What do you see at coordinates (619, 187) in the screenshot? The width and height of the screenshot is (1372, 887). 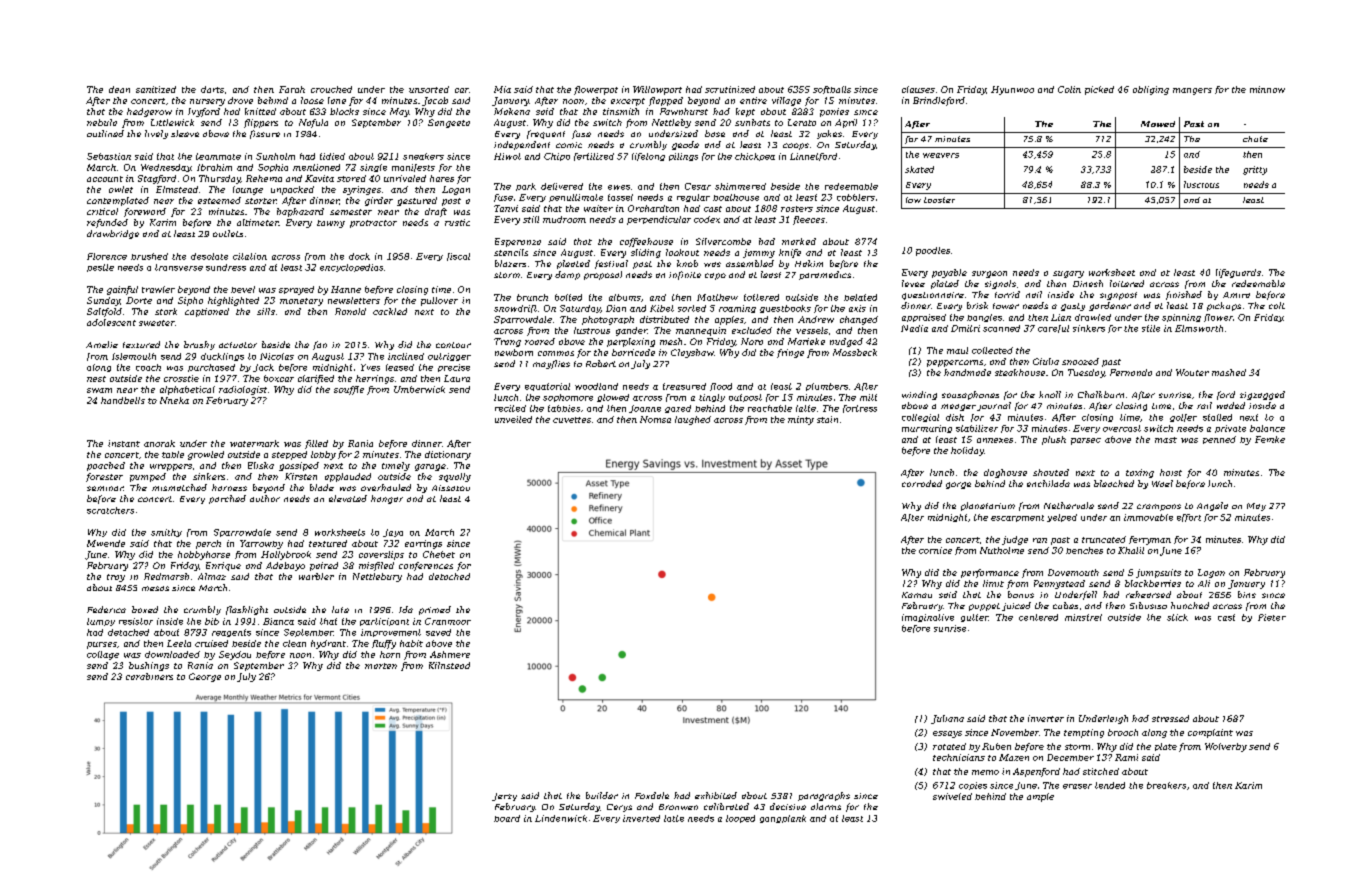 I see `ewes` at bounding box center [619, 187].
